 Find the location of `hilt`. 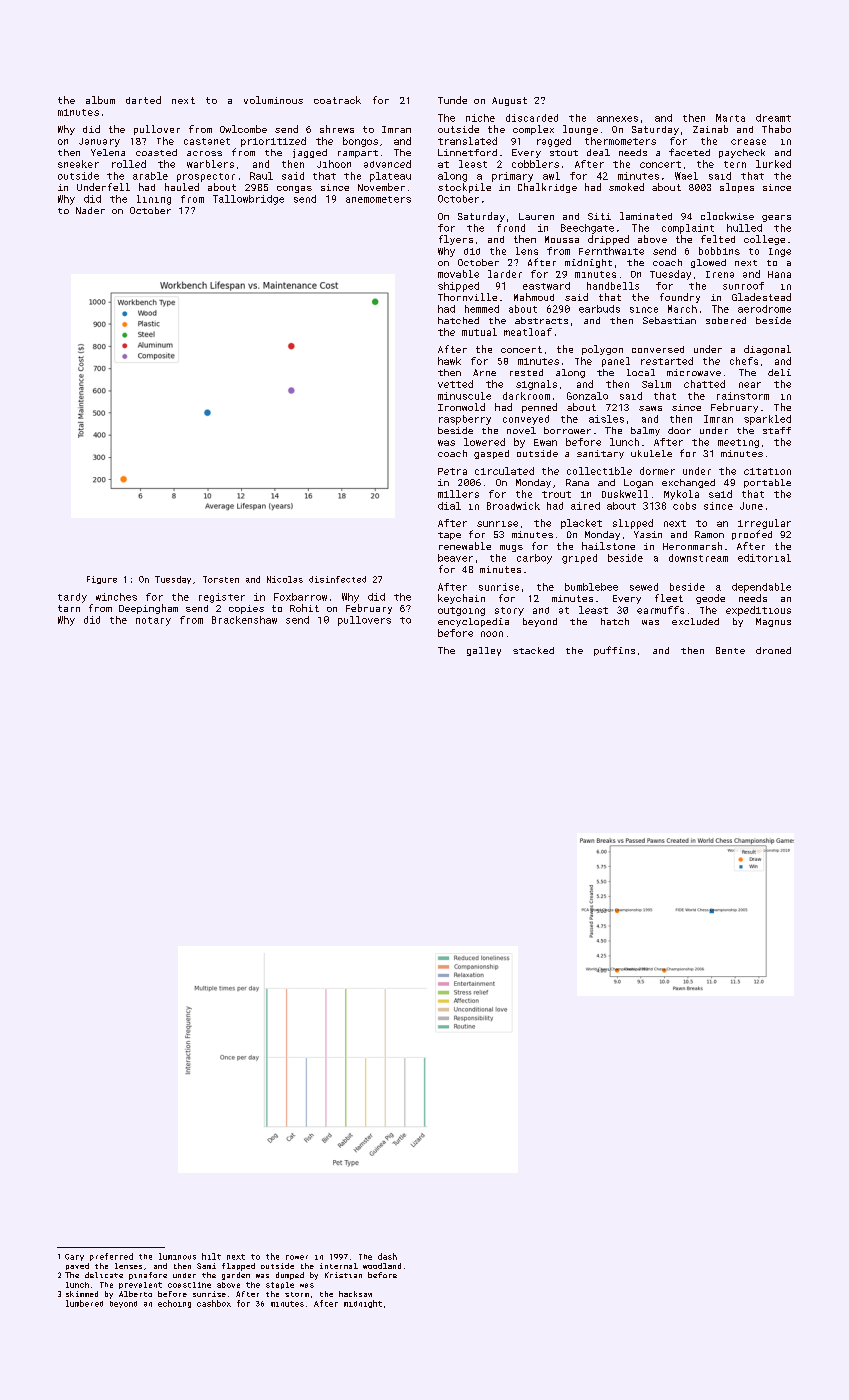

hilt is located at coordinates (211, 1256).
